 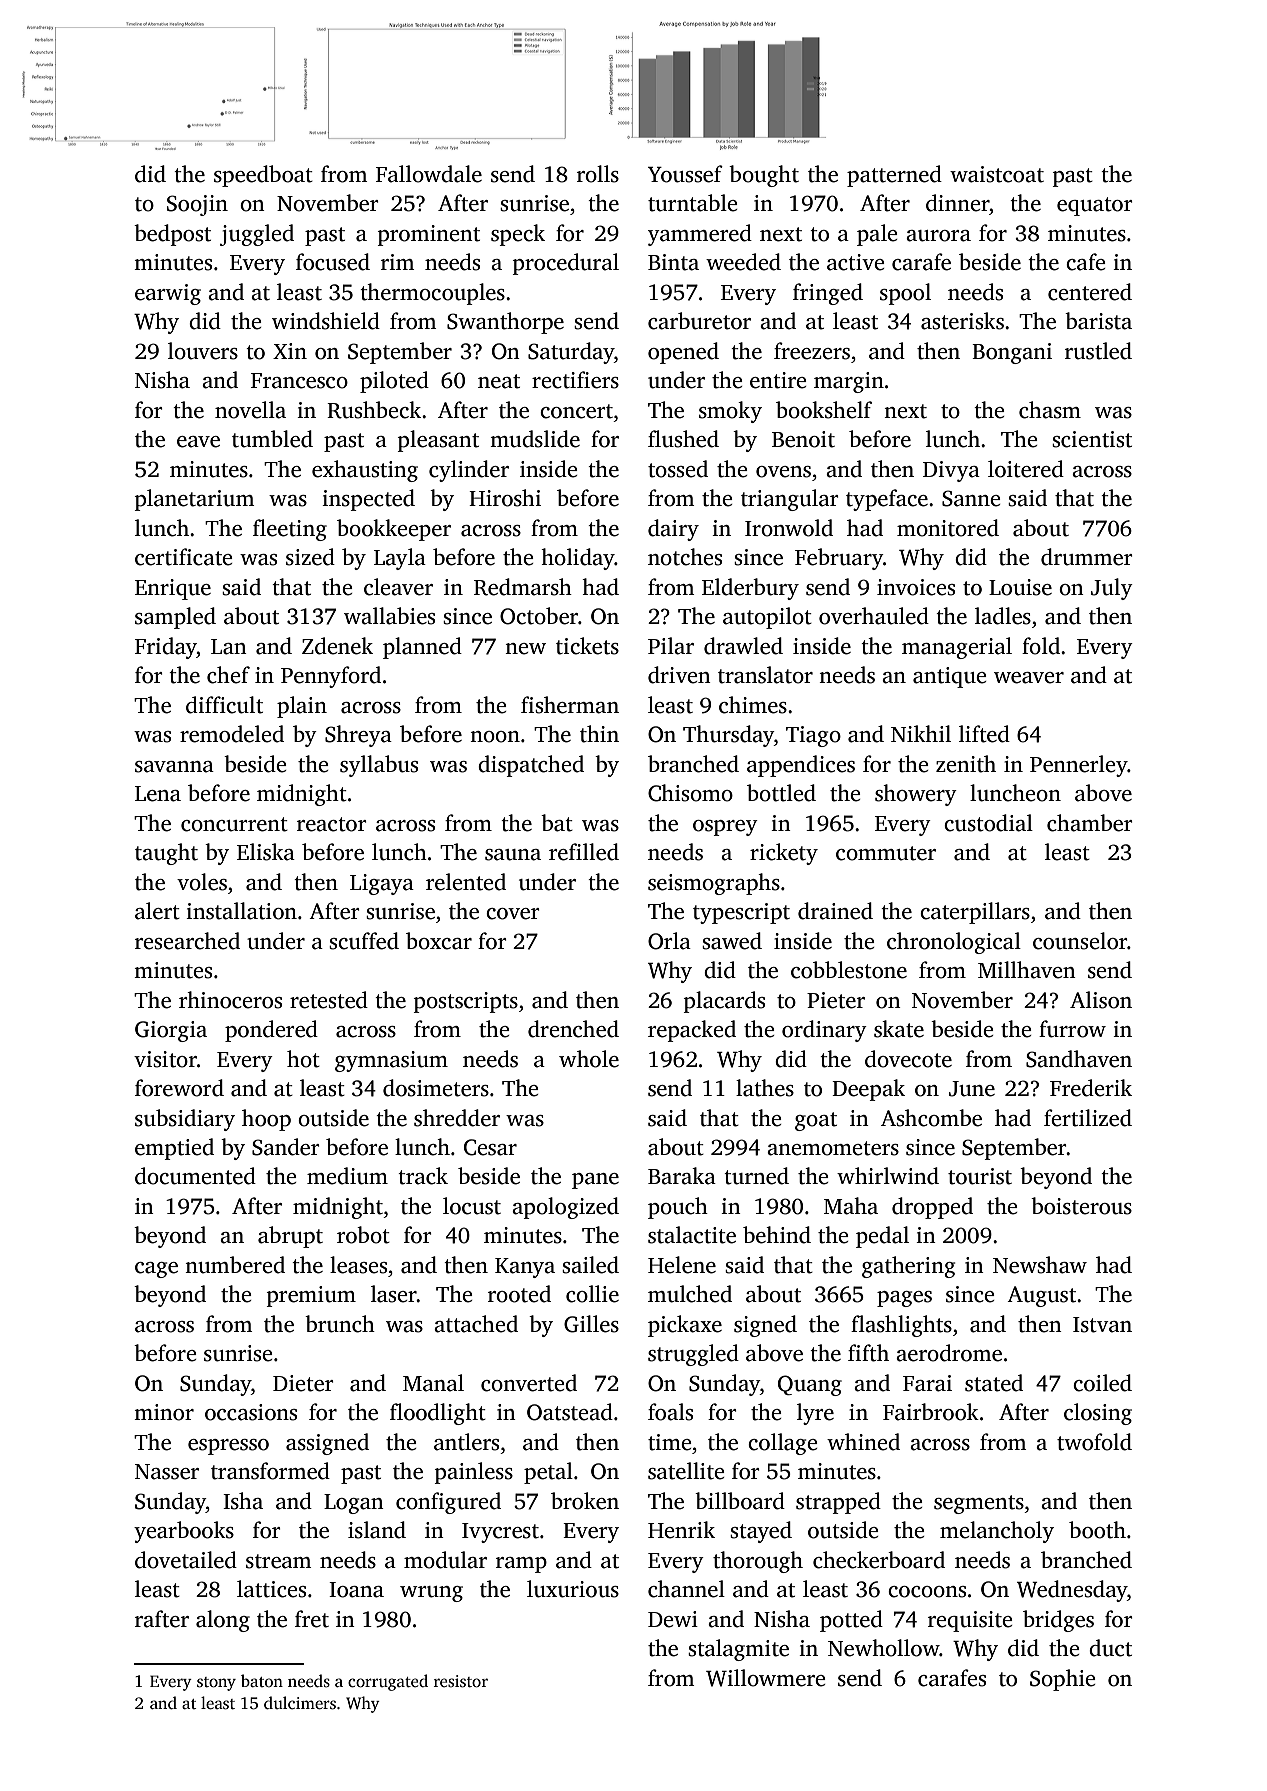 What do you see at coordinates (186, 1560) in the document?
I see `dovetailed` at bounding box center [186, 1560].
